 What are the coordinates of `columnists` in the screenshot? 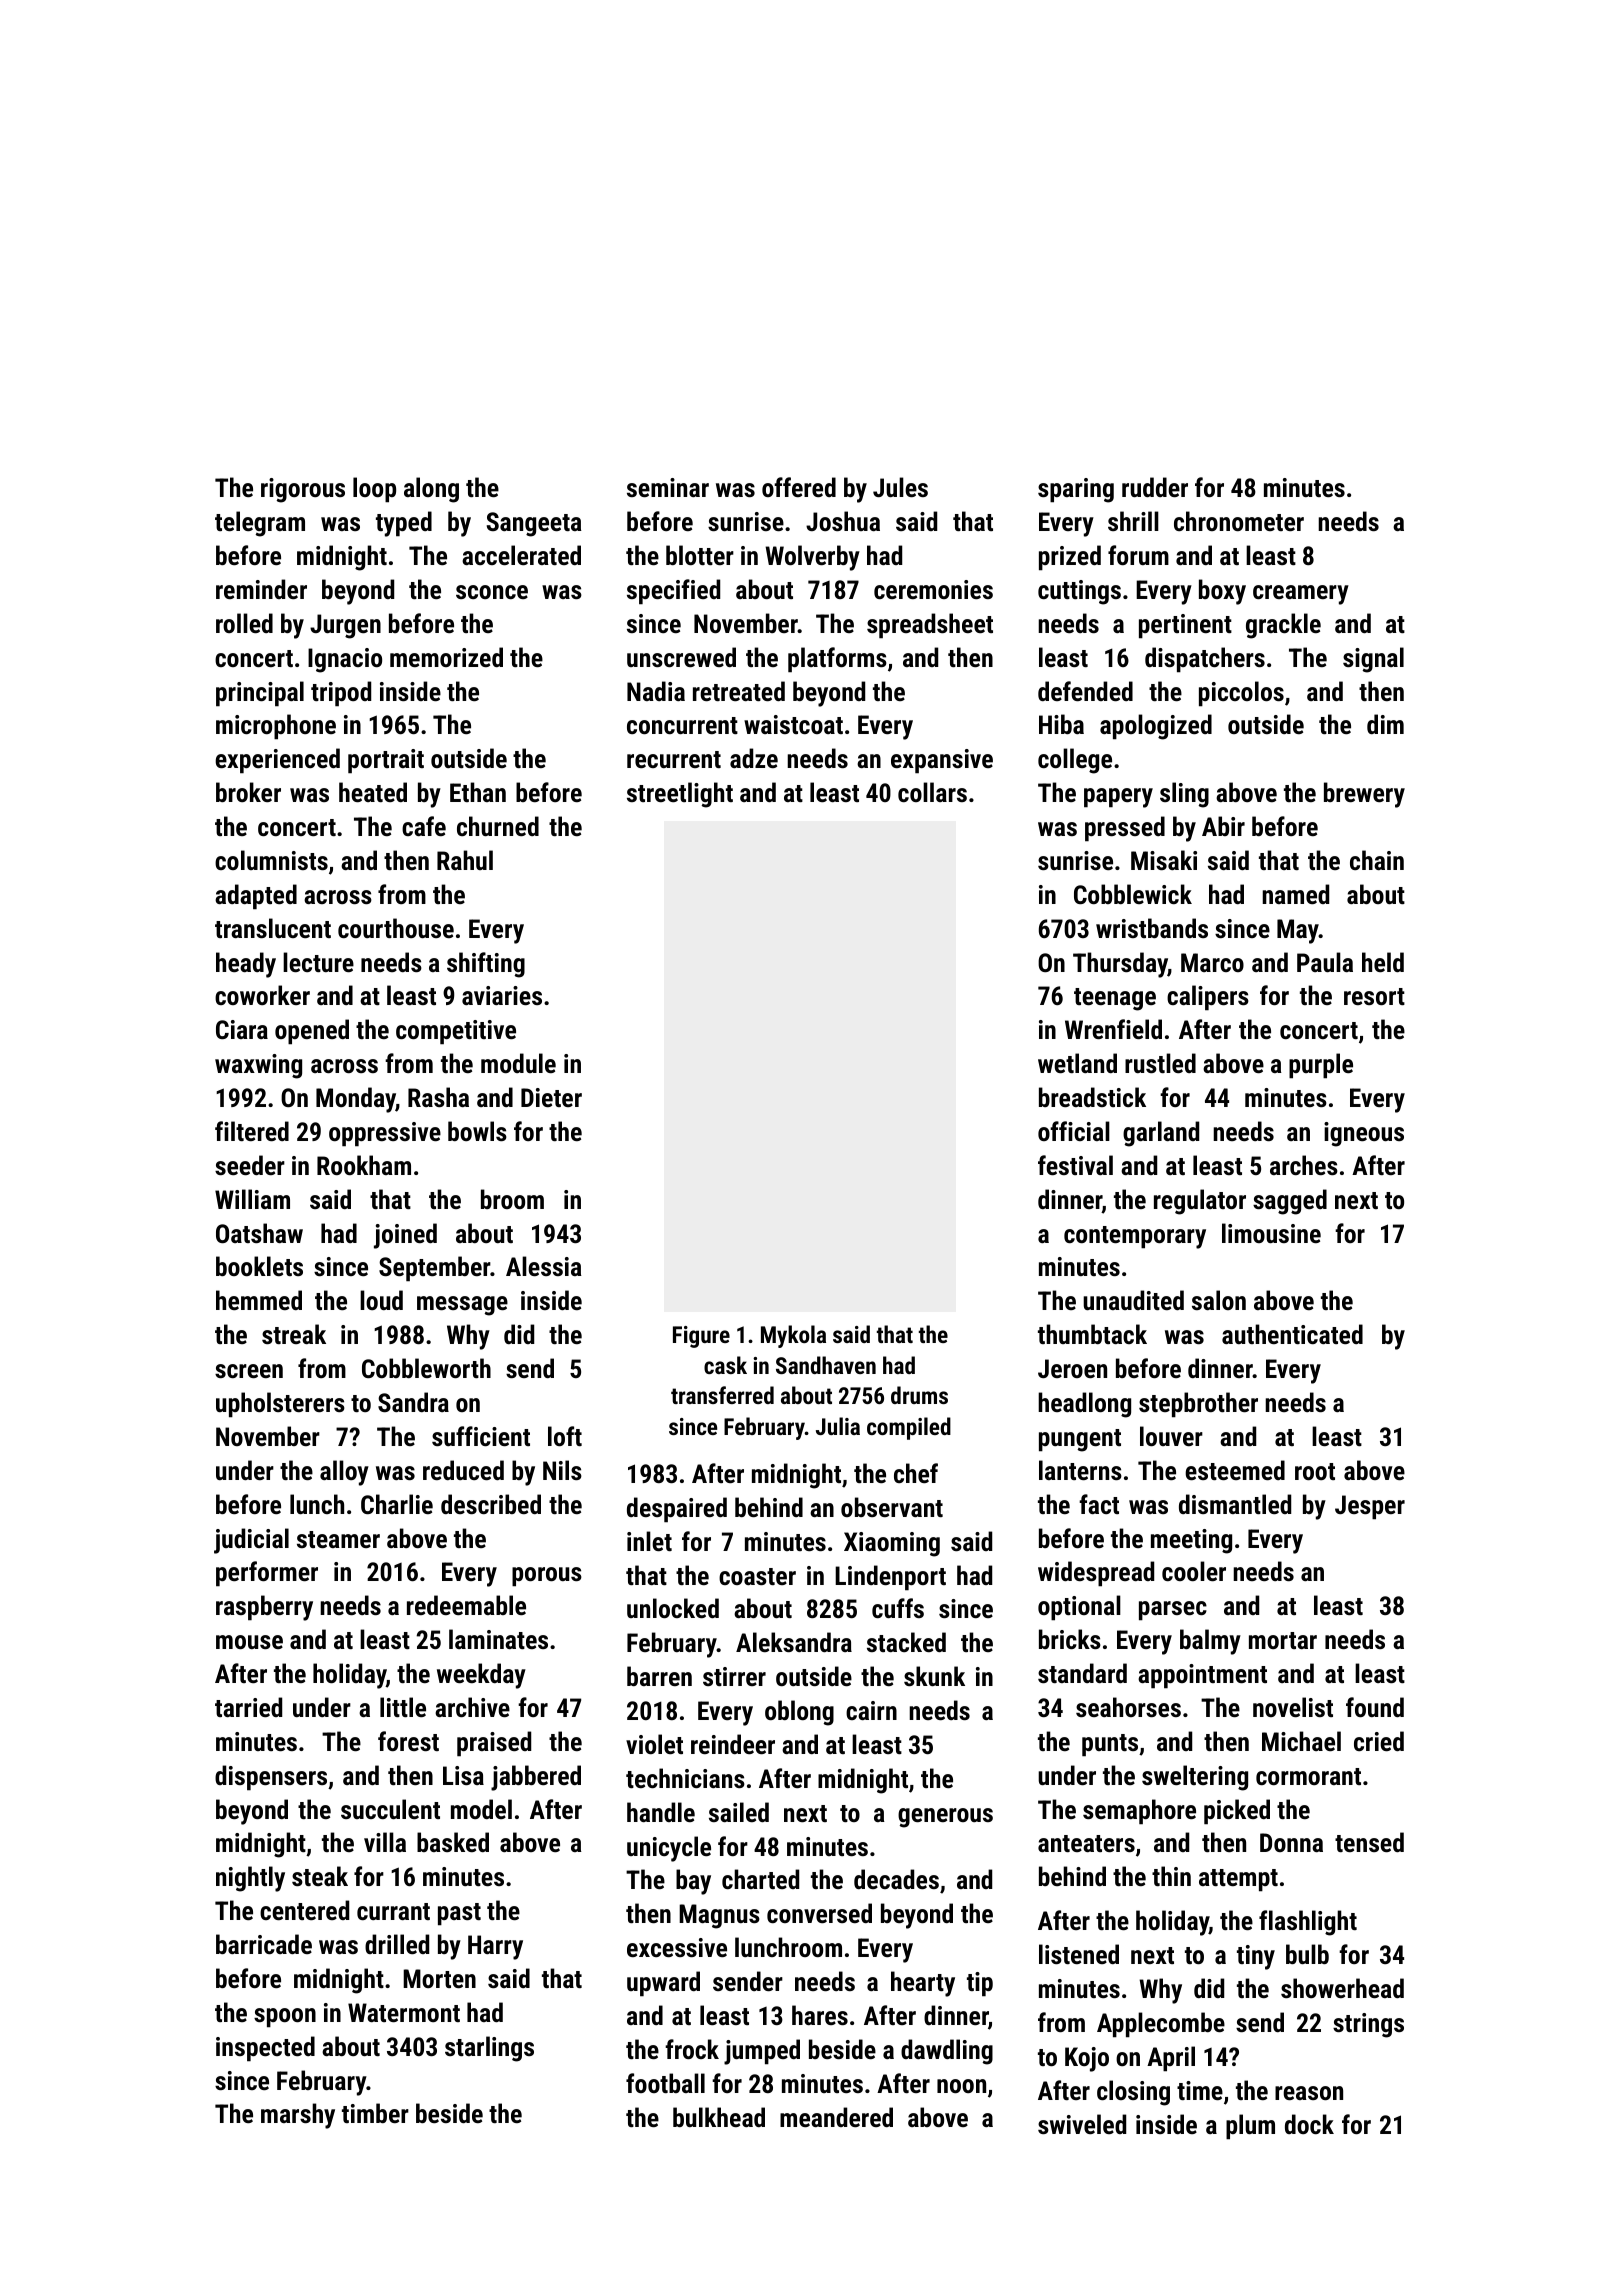 It's located at (271, 860).
